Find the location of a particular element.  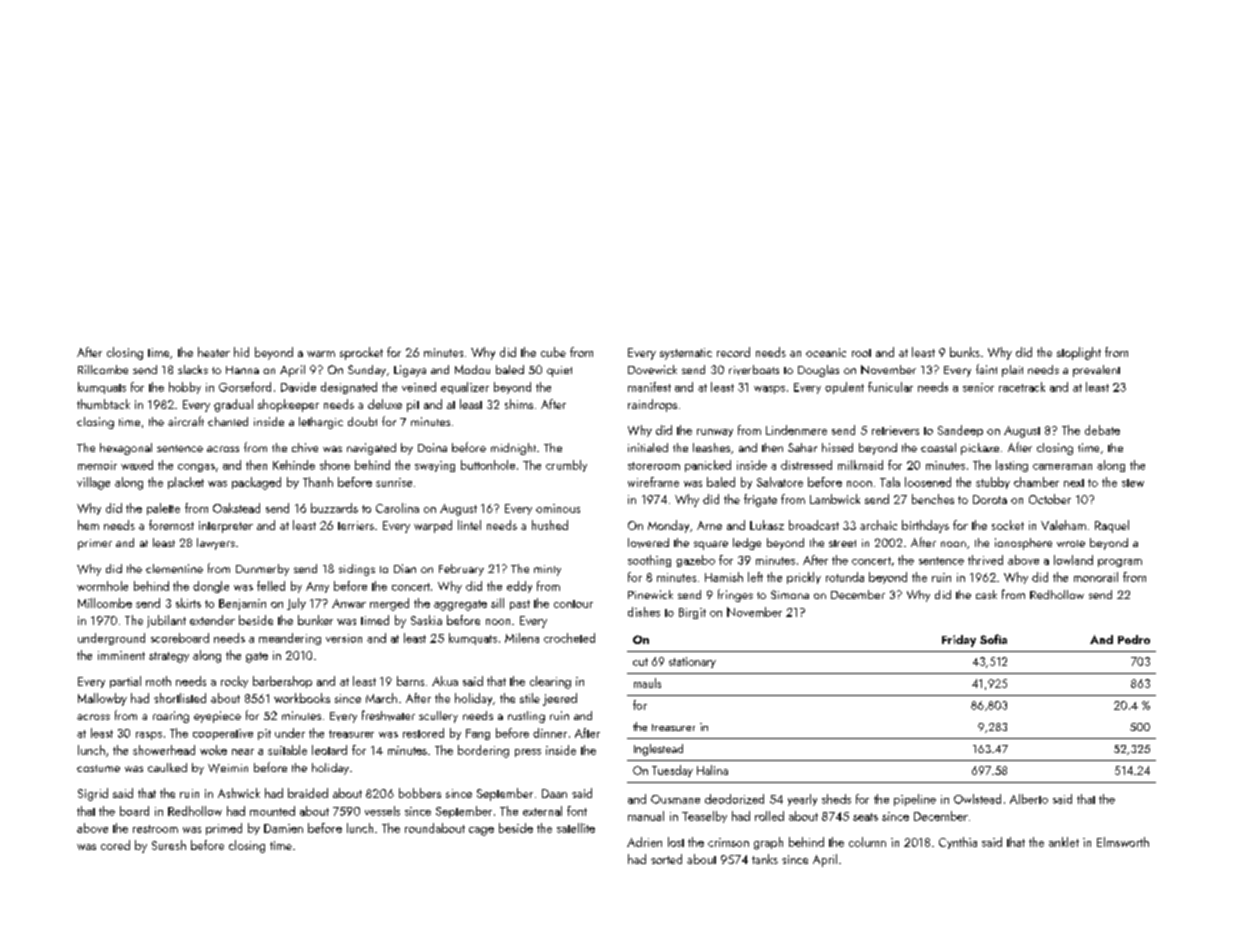

Friday is located at coordinates (959, 641).
